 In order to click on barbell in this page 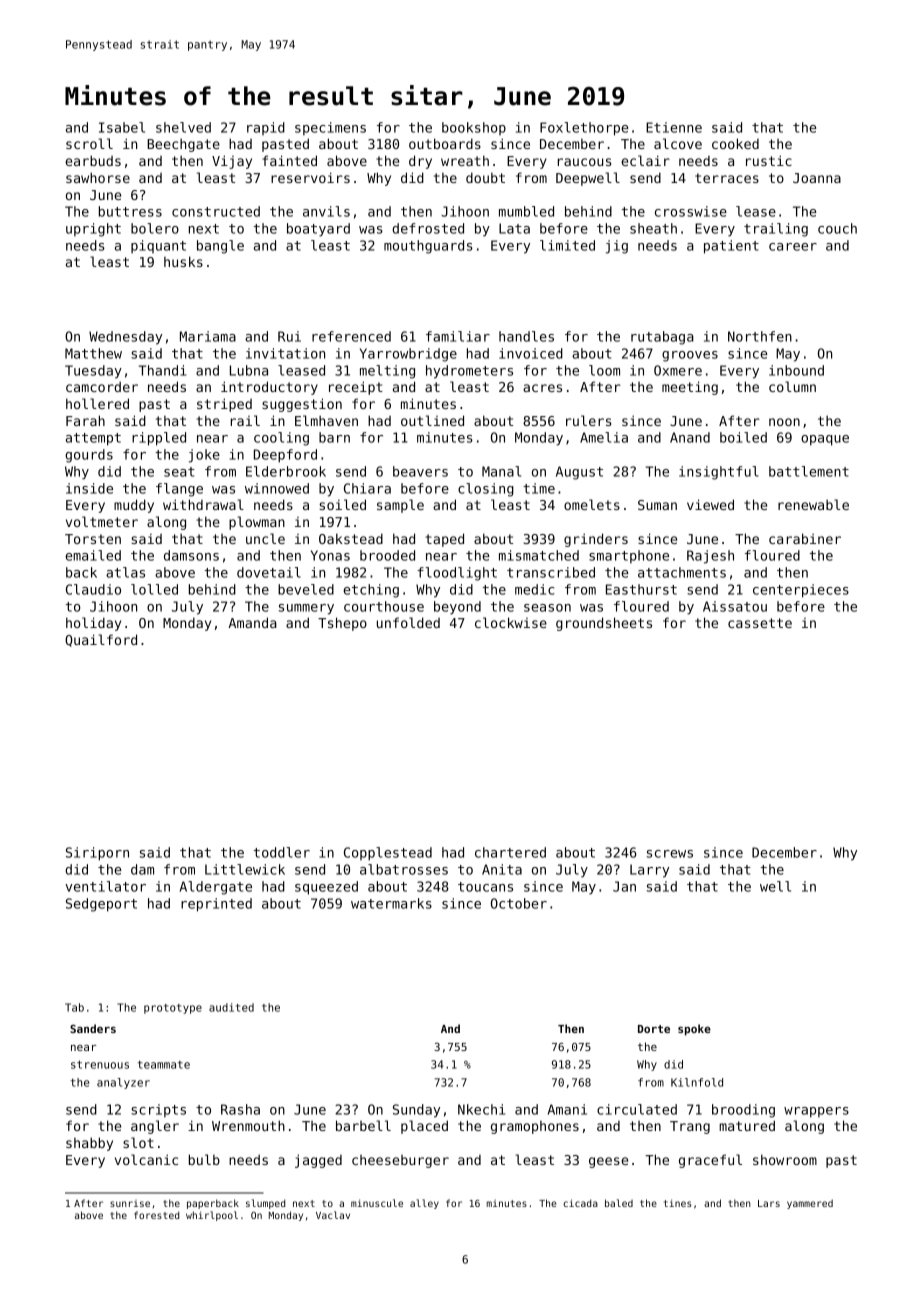, I will do `click(363, 1125)`.
